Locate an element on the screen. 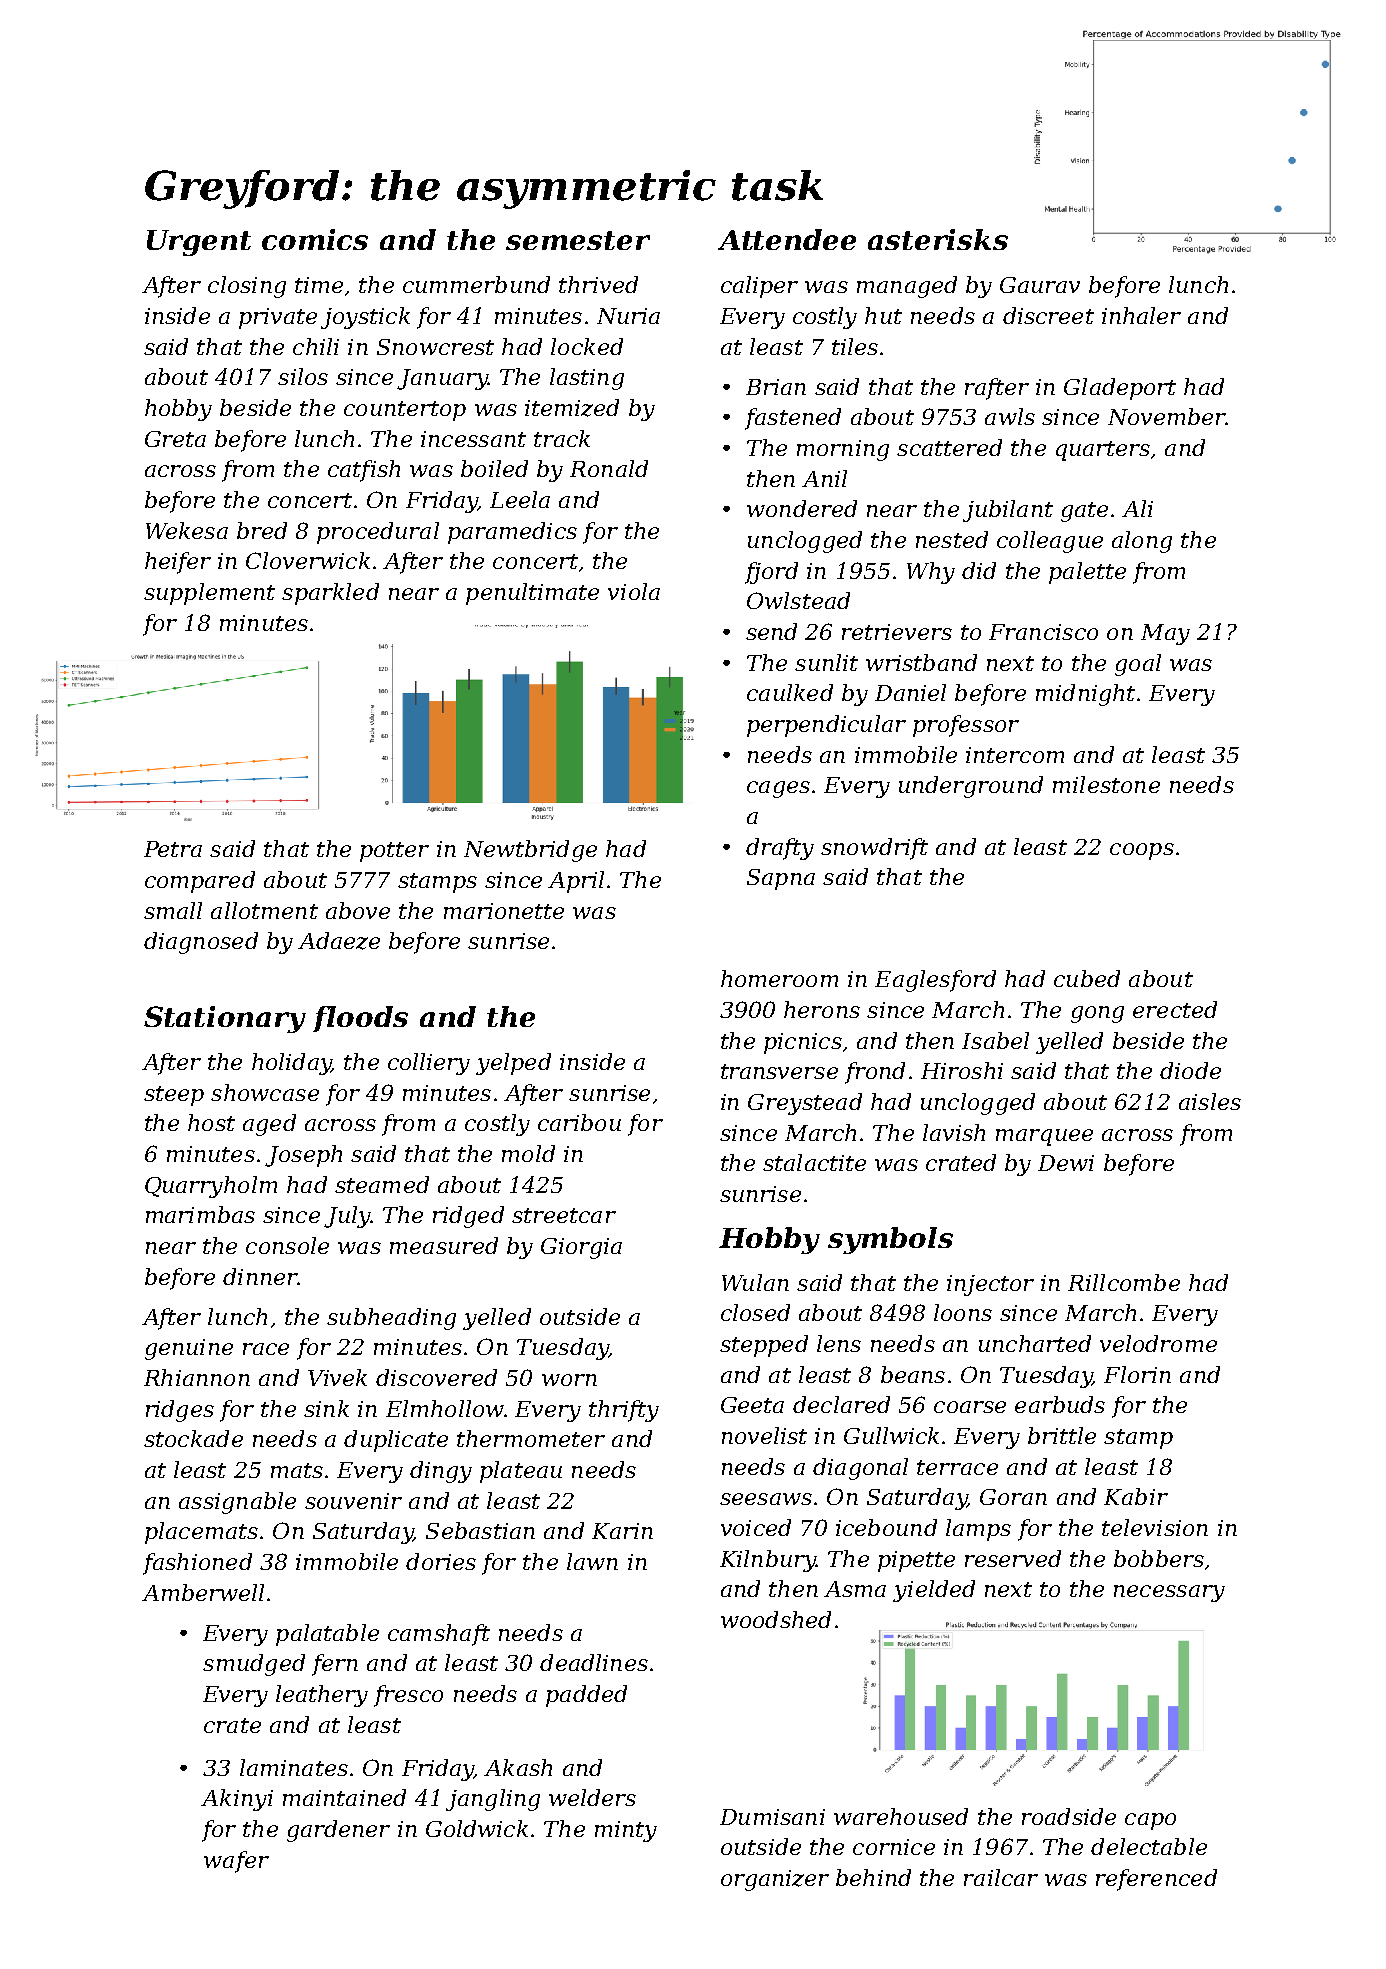 The image size is (1386, 1969). wafer is located at coordinates (236, 1862).
